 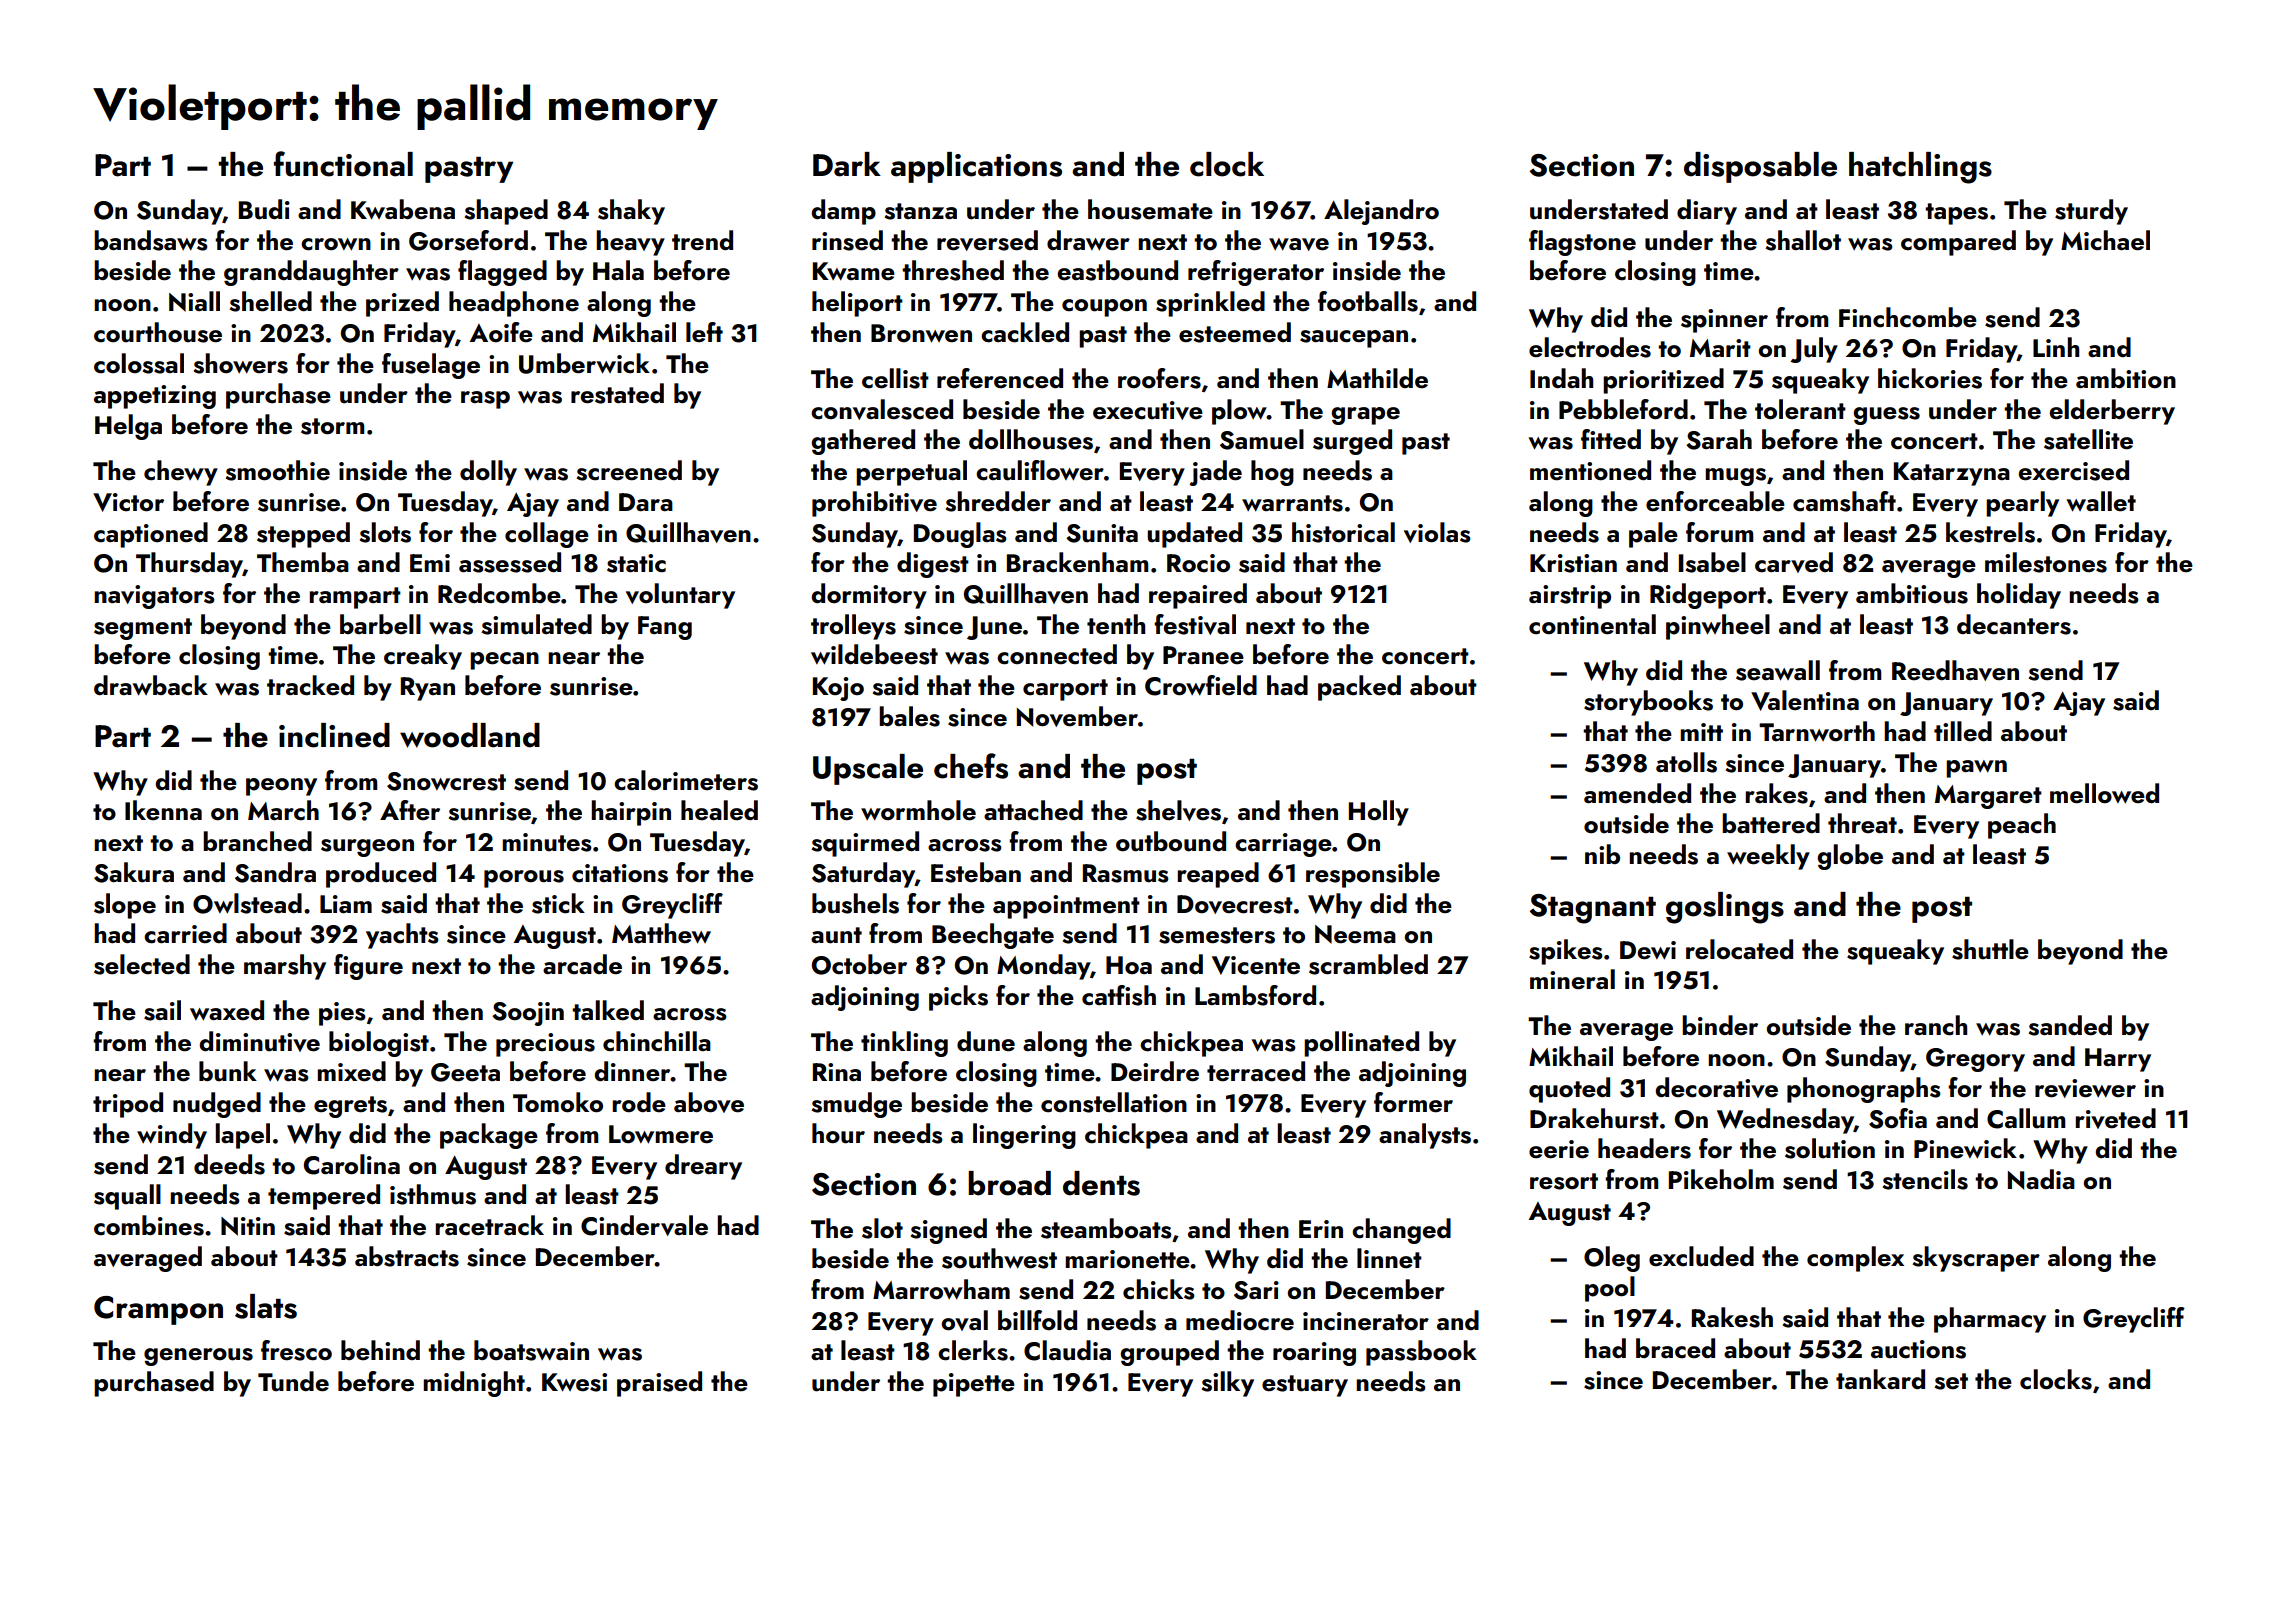 I want to click on Tunde, so click(x=293, y=1381).
